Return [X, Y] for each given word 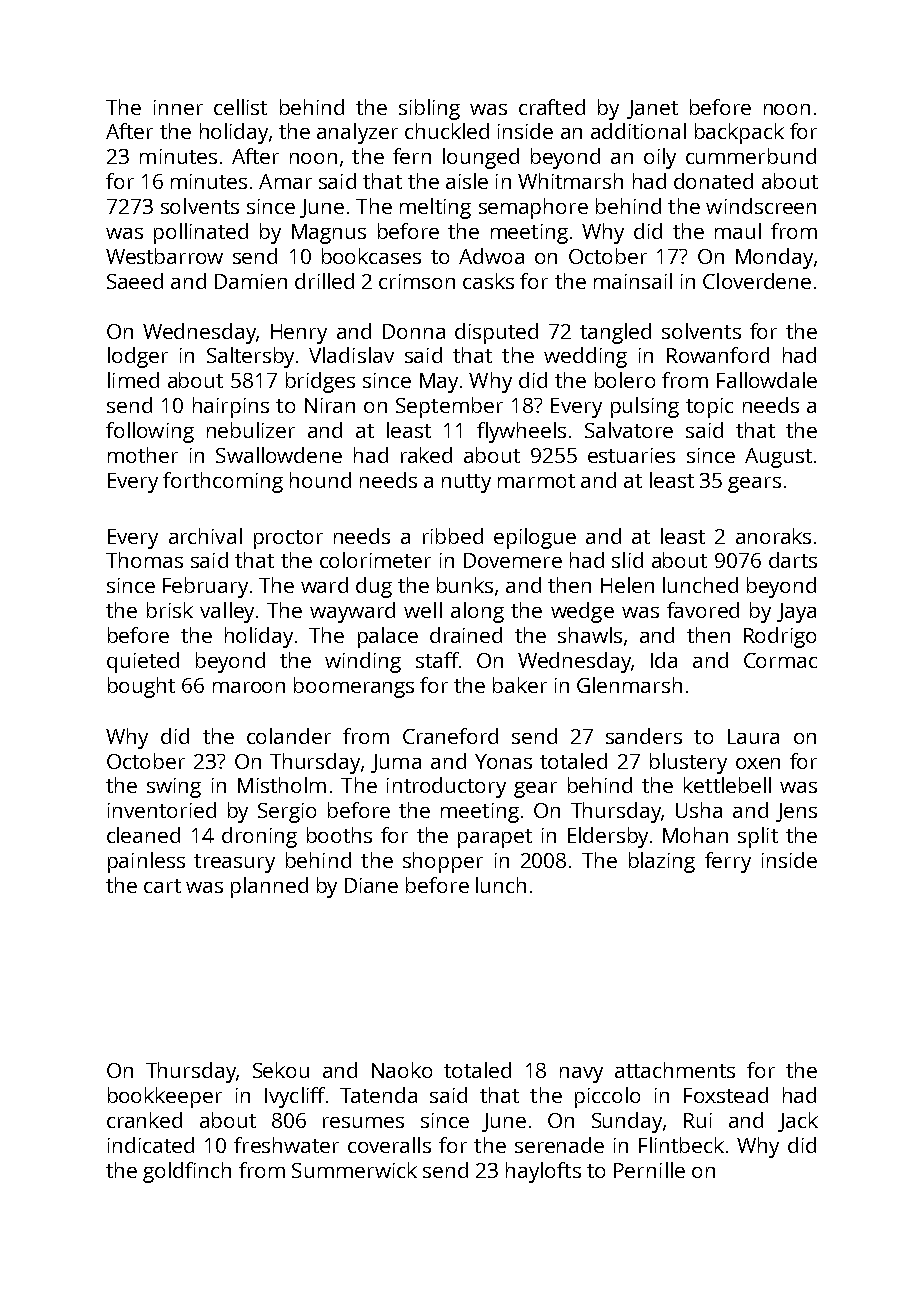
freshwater [286, 1145]
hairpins [231, 407]
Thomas [144, 560]
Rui [698, 1120]
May [439, 383]
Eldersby [608, 837]
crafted [552, 107]
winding [363, 662]
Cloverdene [757, 281]
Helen [627, 585]
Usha [699, 810]
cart [162, 886]
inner [178, 107]
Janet [652, 109]
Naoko [402, 1070]
